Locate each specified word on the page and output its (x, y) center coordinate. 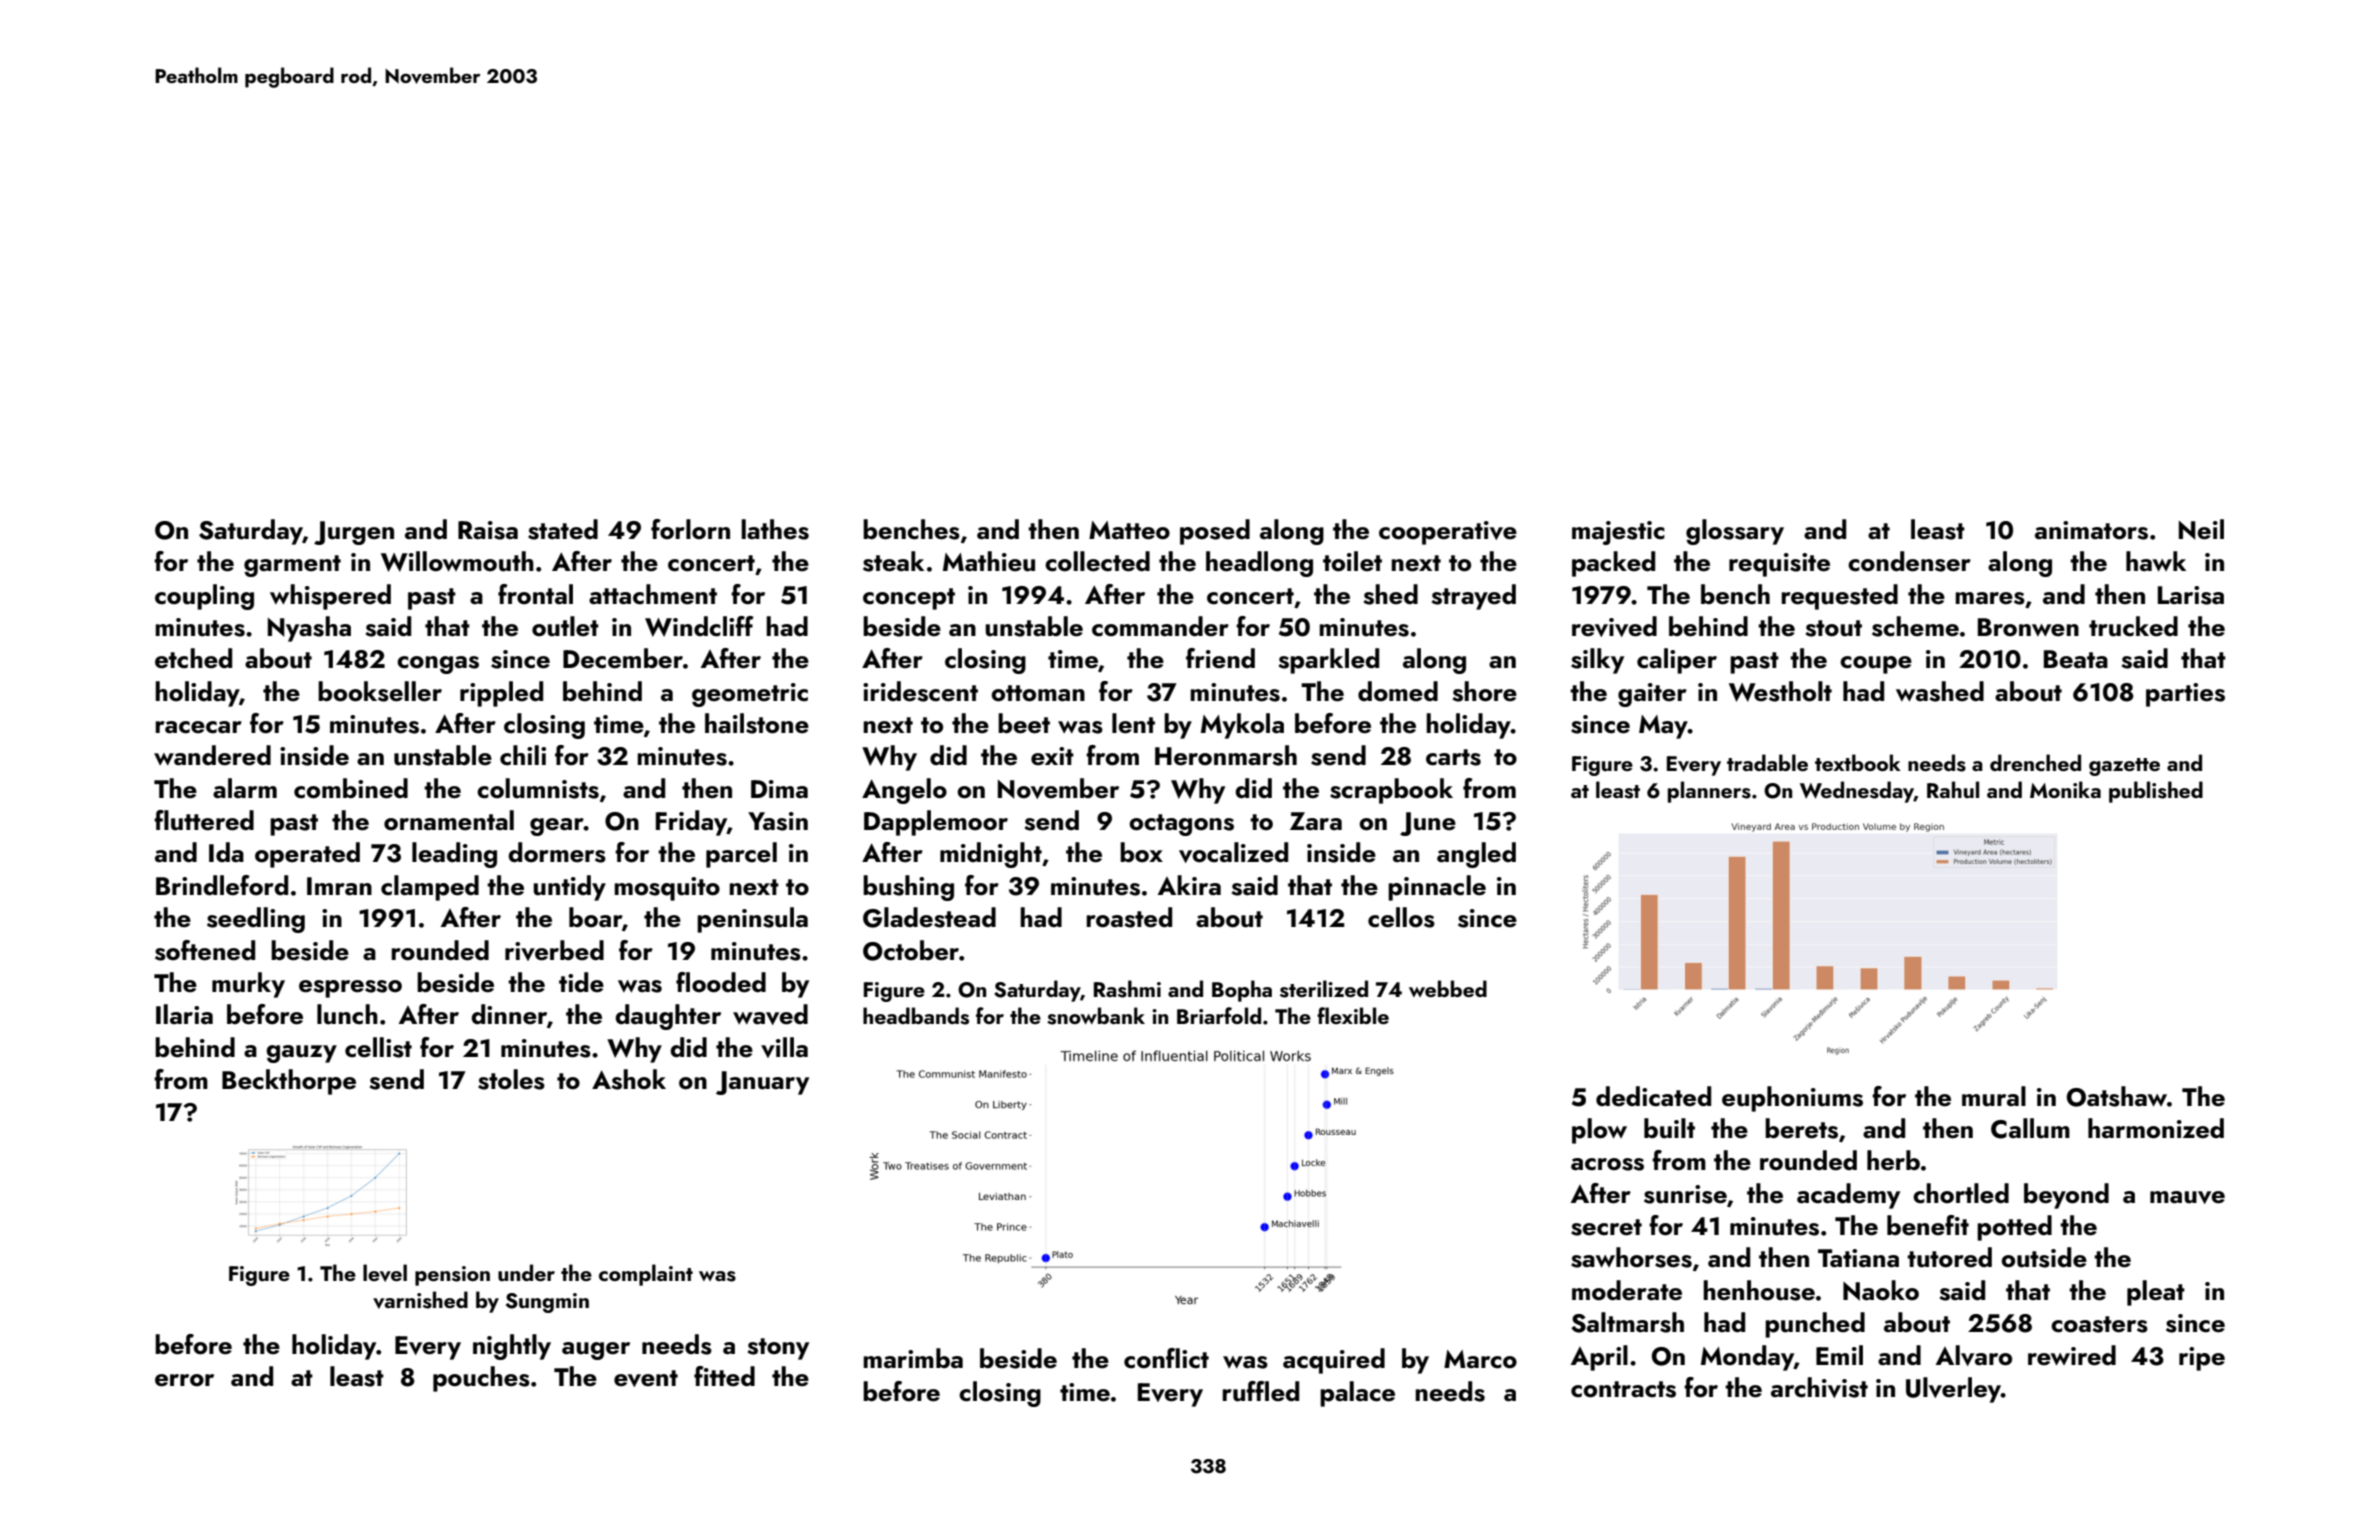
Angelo (904, 791)
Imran (339, 886)
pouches (481, 1379)
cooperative (1448, 533)
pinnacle (1437, 888)
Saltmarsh (1627, 1322)
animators (2091, 530)
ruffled (1260, 1391)
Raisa (488, 530)
